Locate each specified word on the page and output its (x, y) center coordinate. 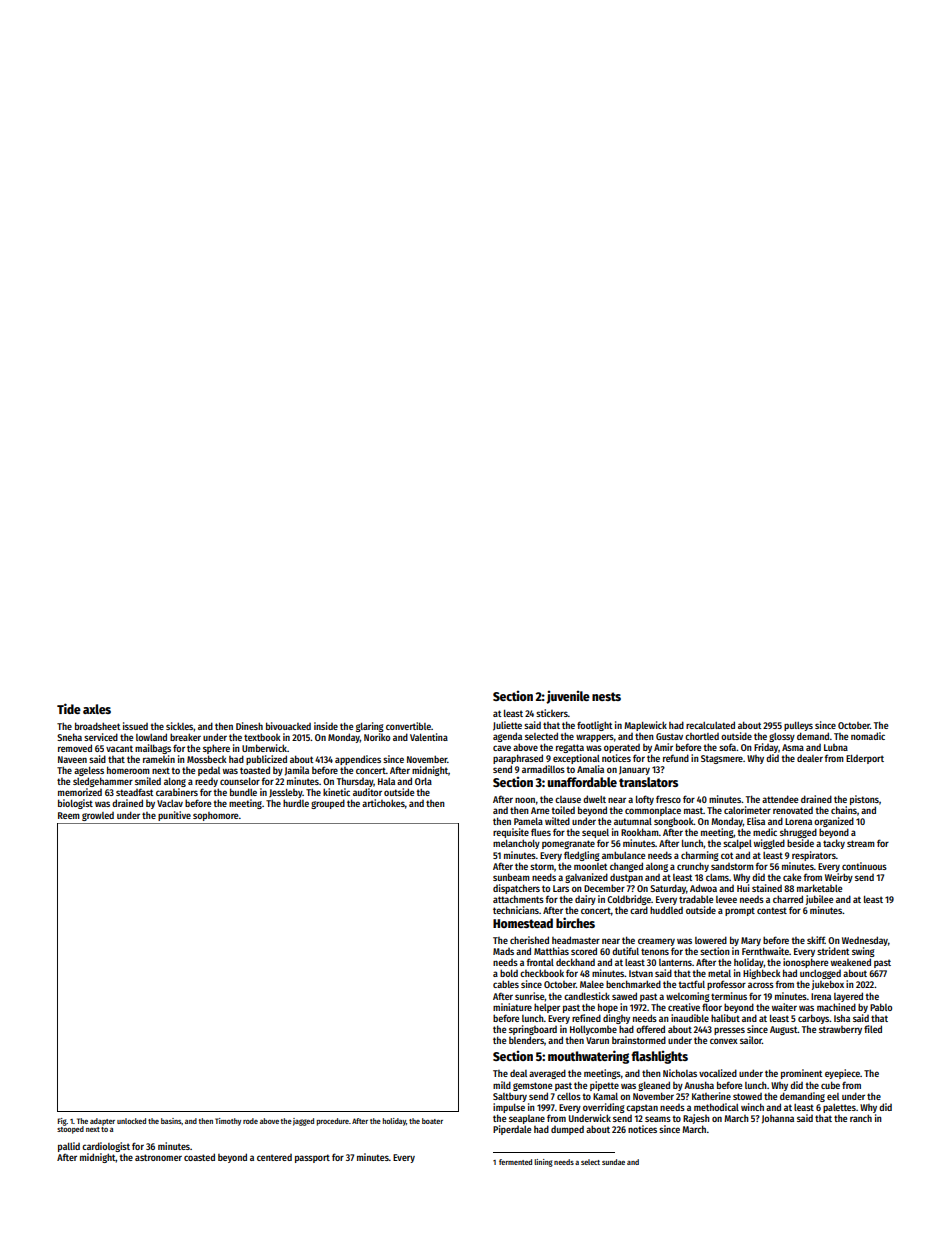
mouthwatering (588, 1057)
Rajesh (696, 1119)
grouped (328, 804)
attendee (780, 799)
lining (543, 1163)
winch (752, 1107)
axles (97, 709)
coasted (199, 1157)
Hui (743, 888)
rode (250, 1121)
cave (502, 748)
